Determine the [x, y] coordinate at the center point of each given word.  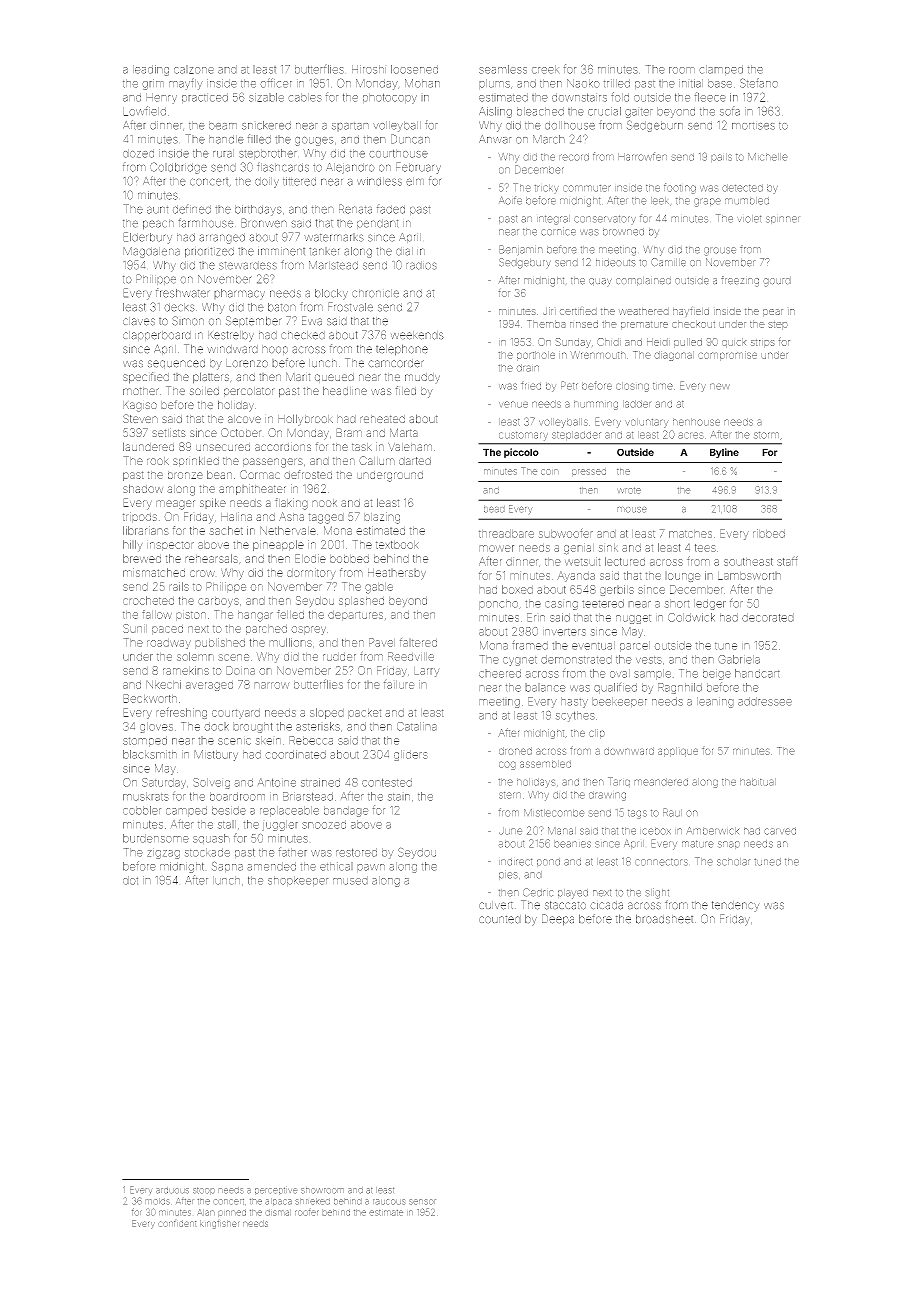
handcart [757, 673]
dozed [138, 153]
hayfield [691, 312]
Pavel [382, 642]
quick [734, 343]
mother [141, 391]
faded [391, 209]
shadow [143, 488]
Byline [724, 453]
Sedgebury [525, 263]
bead [494, 509]
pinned [232, 1213]
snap [729, 845]
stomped [145, 741]
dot [130, 880]
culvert [496, 905]
